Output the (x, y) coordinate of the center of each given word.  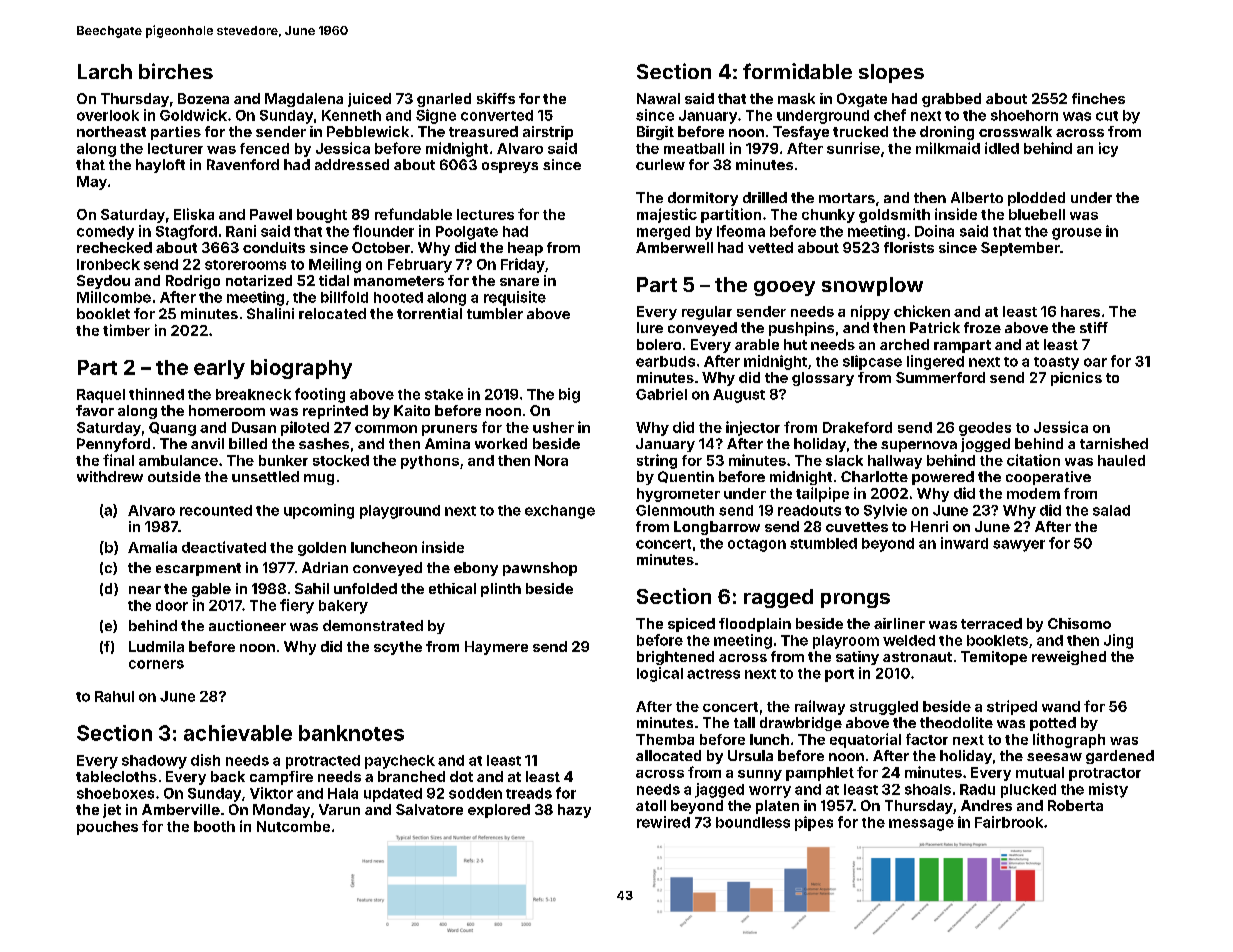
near (145, 590)
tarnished (1114, 443)
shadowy (154, 762)
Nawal (658, 98)
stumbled (823, 543)
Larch (105, 71)
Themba (665, 739)
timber (126, 330)
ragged (778, 598)
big (569, 395)
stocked (341, 460)
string (657, 461)
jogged (985, 445)
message (921, 825)
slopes (891, 73)
